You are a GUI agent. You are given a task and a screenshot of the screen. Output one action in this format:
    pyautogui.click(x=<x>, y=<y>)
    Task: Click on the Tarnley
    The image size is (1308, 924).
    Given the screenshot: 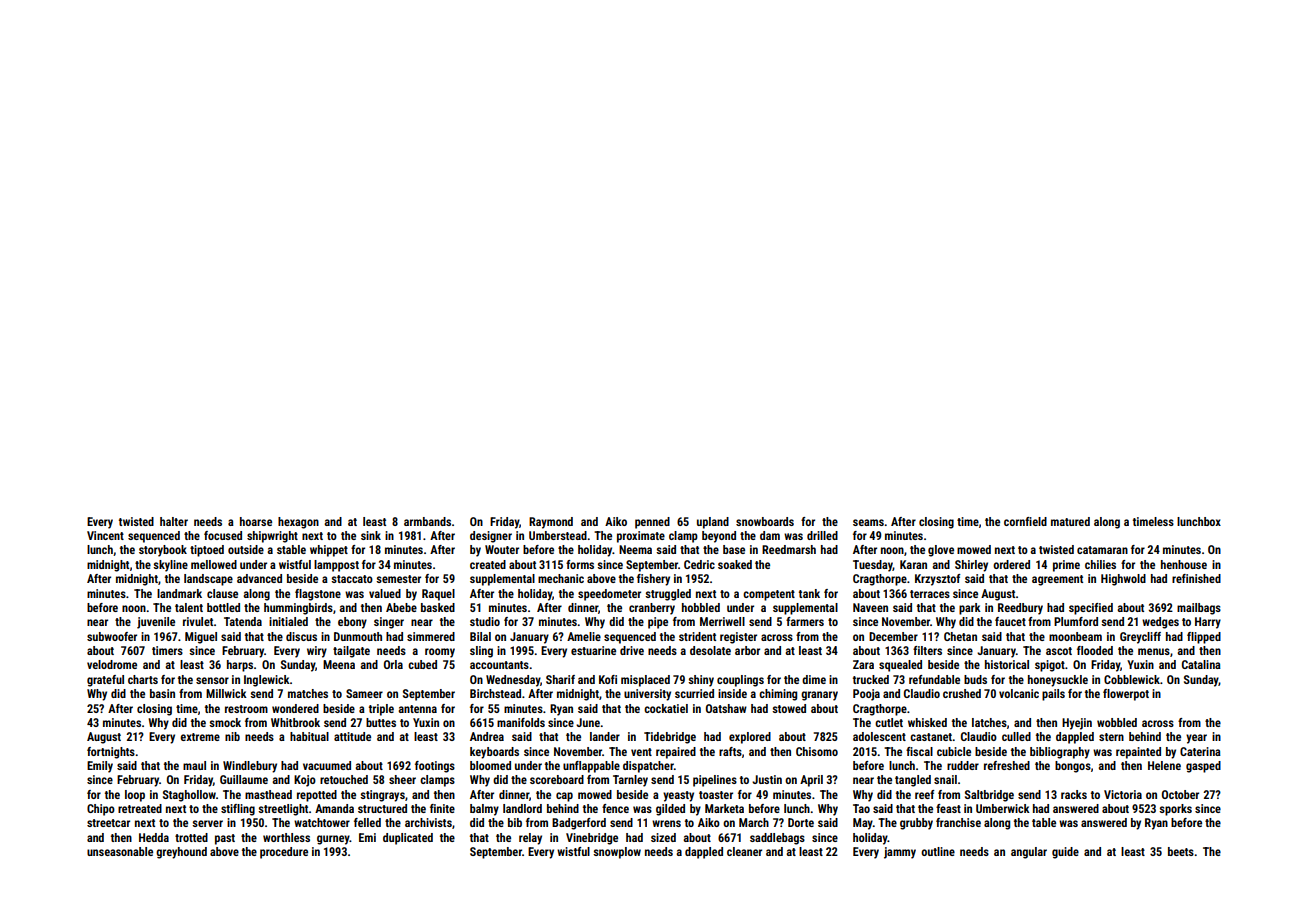 What is the action you would take?
    pyautogui.click(x=630, y=781)
